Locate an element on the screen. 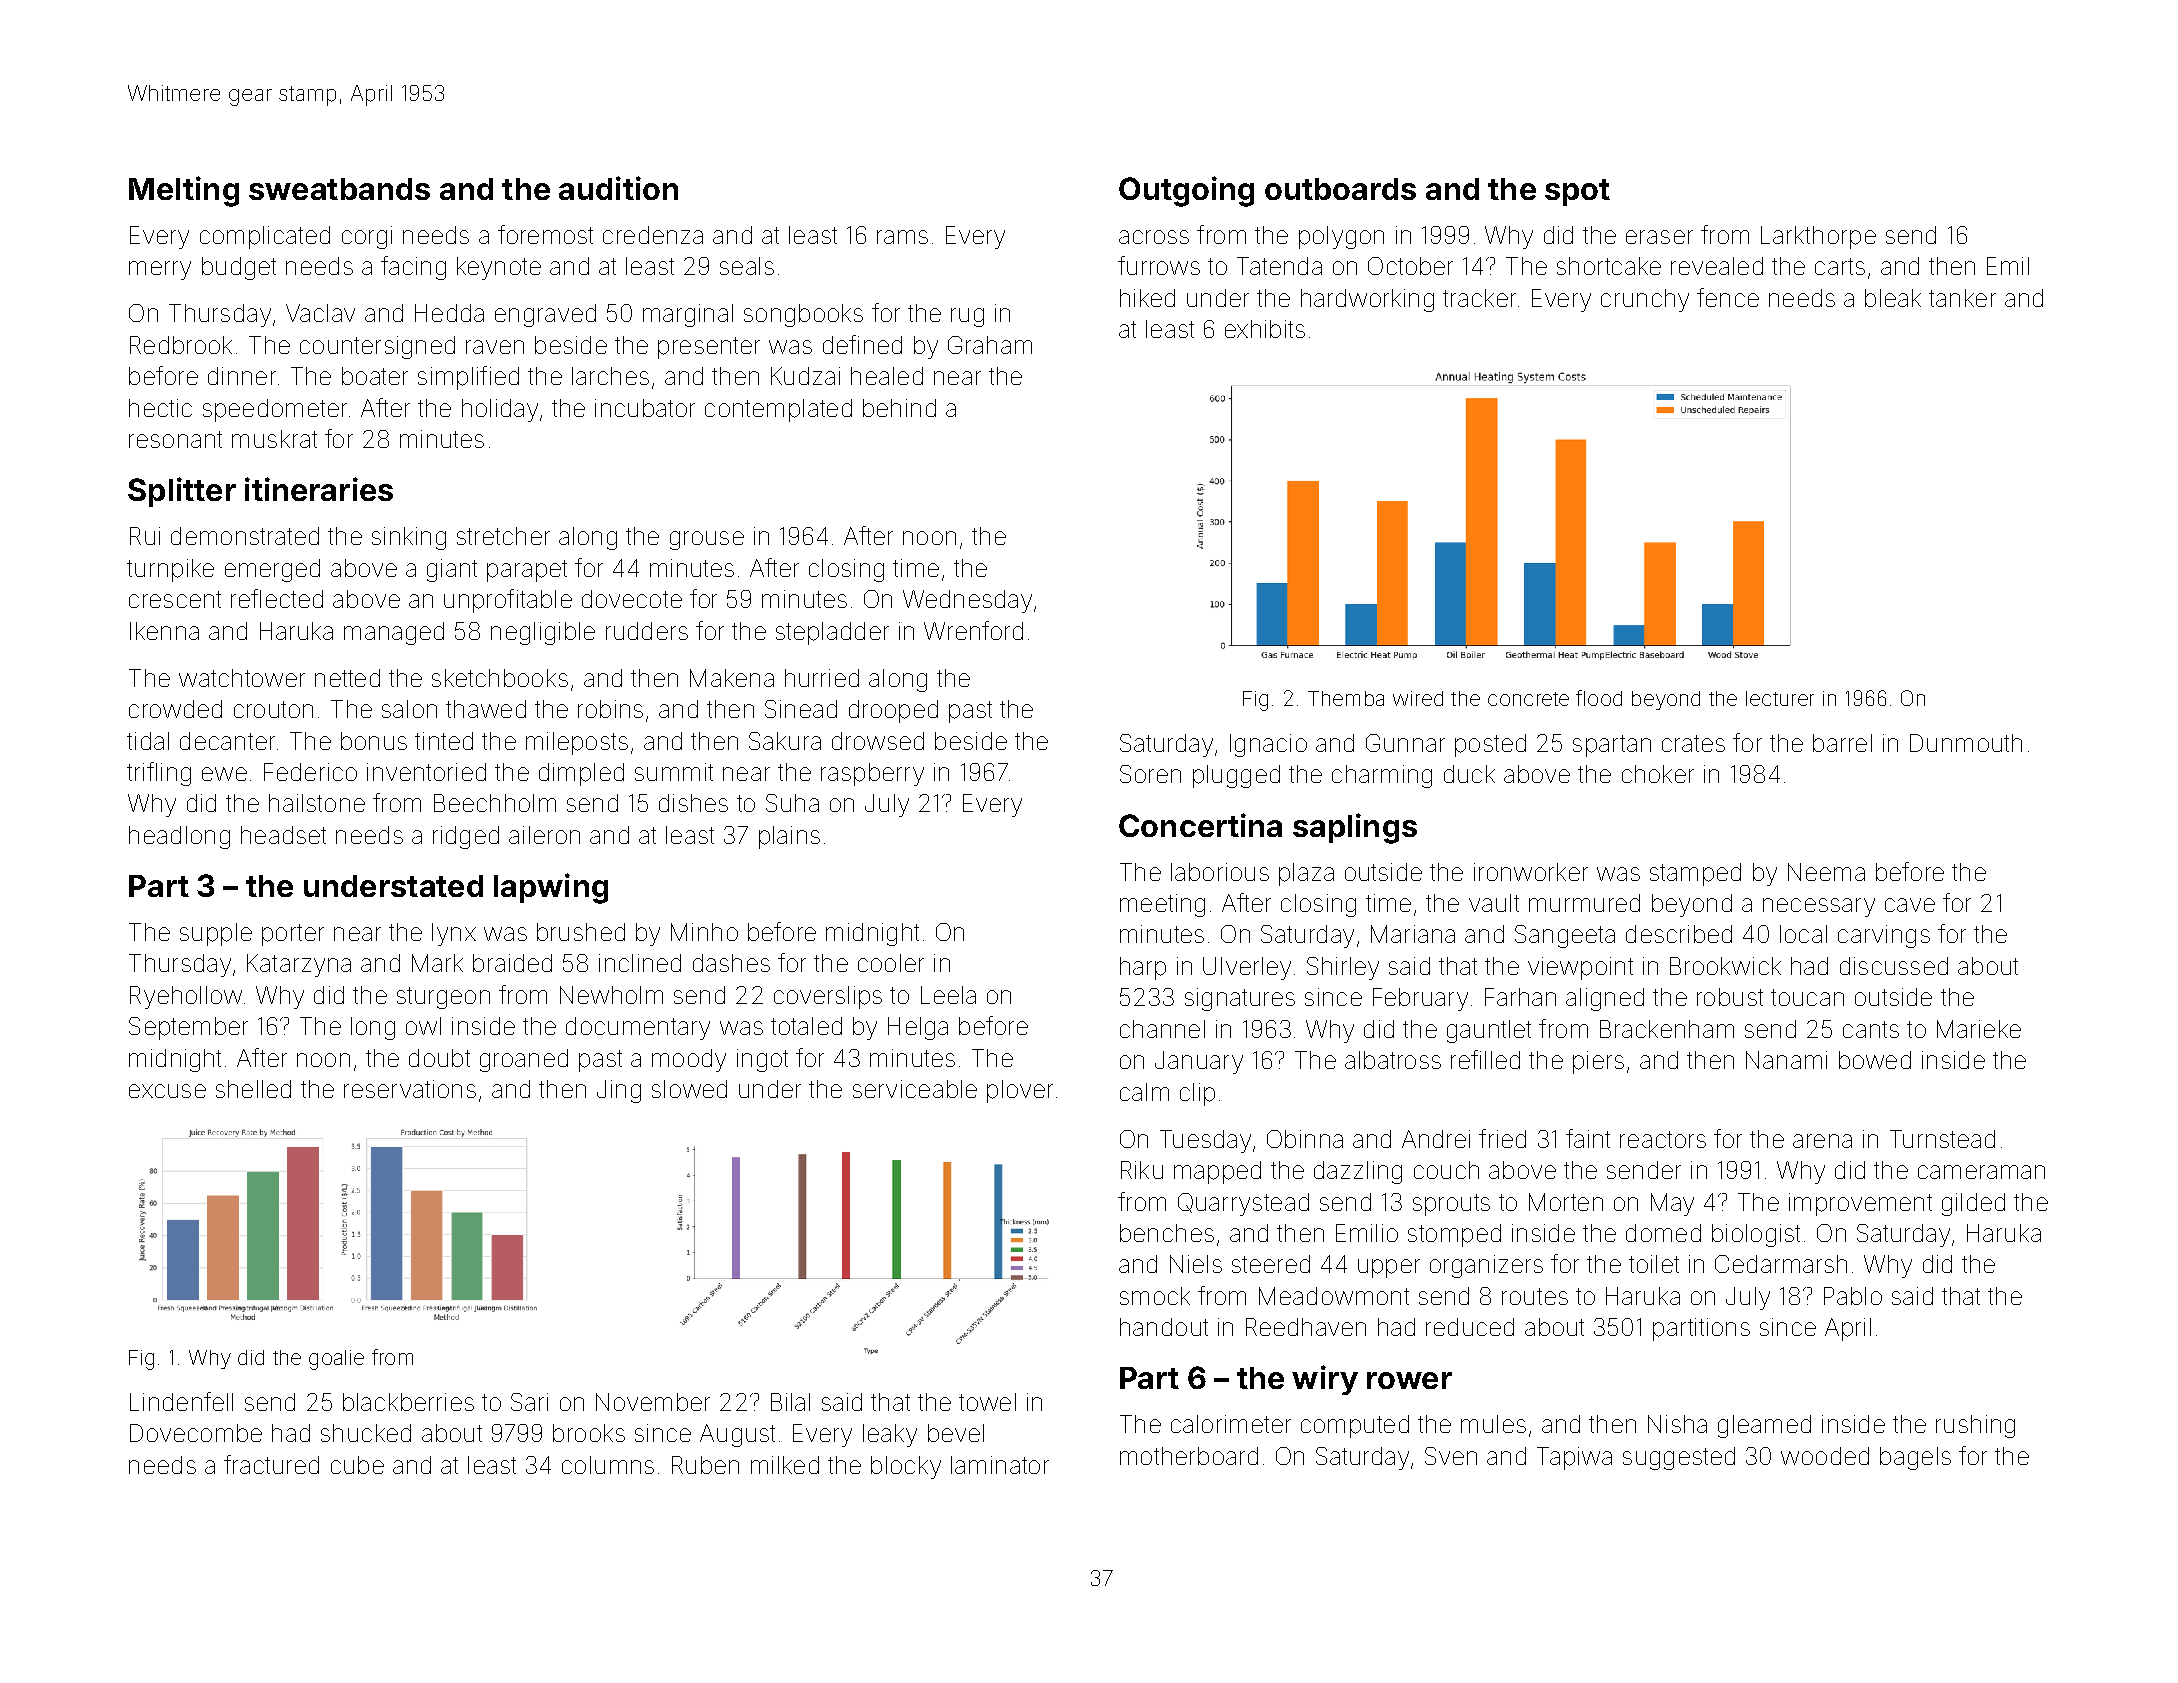 The height and width of the screenshot is (1683, 2178). furrows is located at coordinates (1159, 265).
